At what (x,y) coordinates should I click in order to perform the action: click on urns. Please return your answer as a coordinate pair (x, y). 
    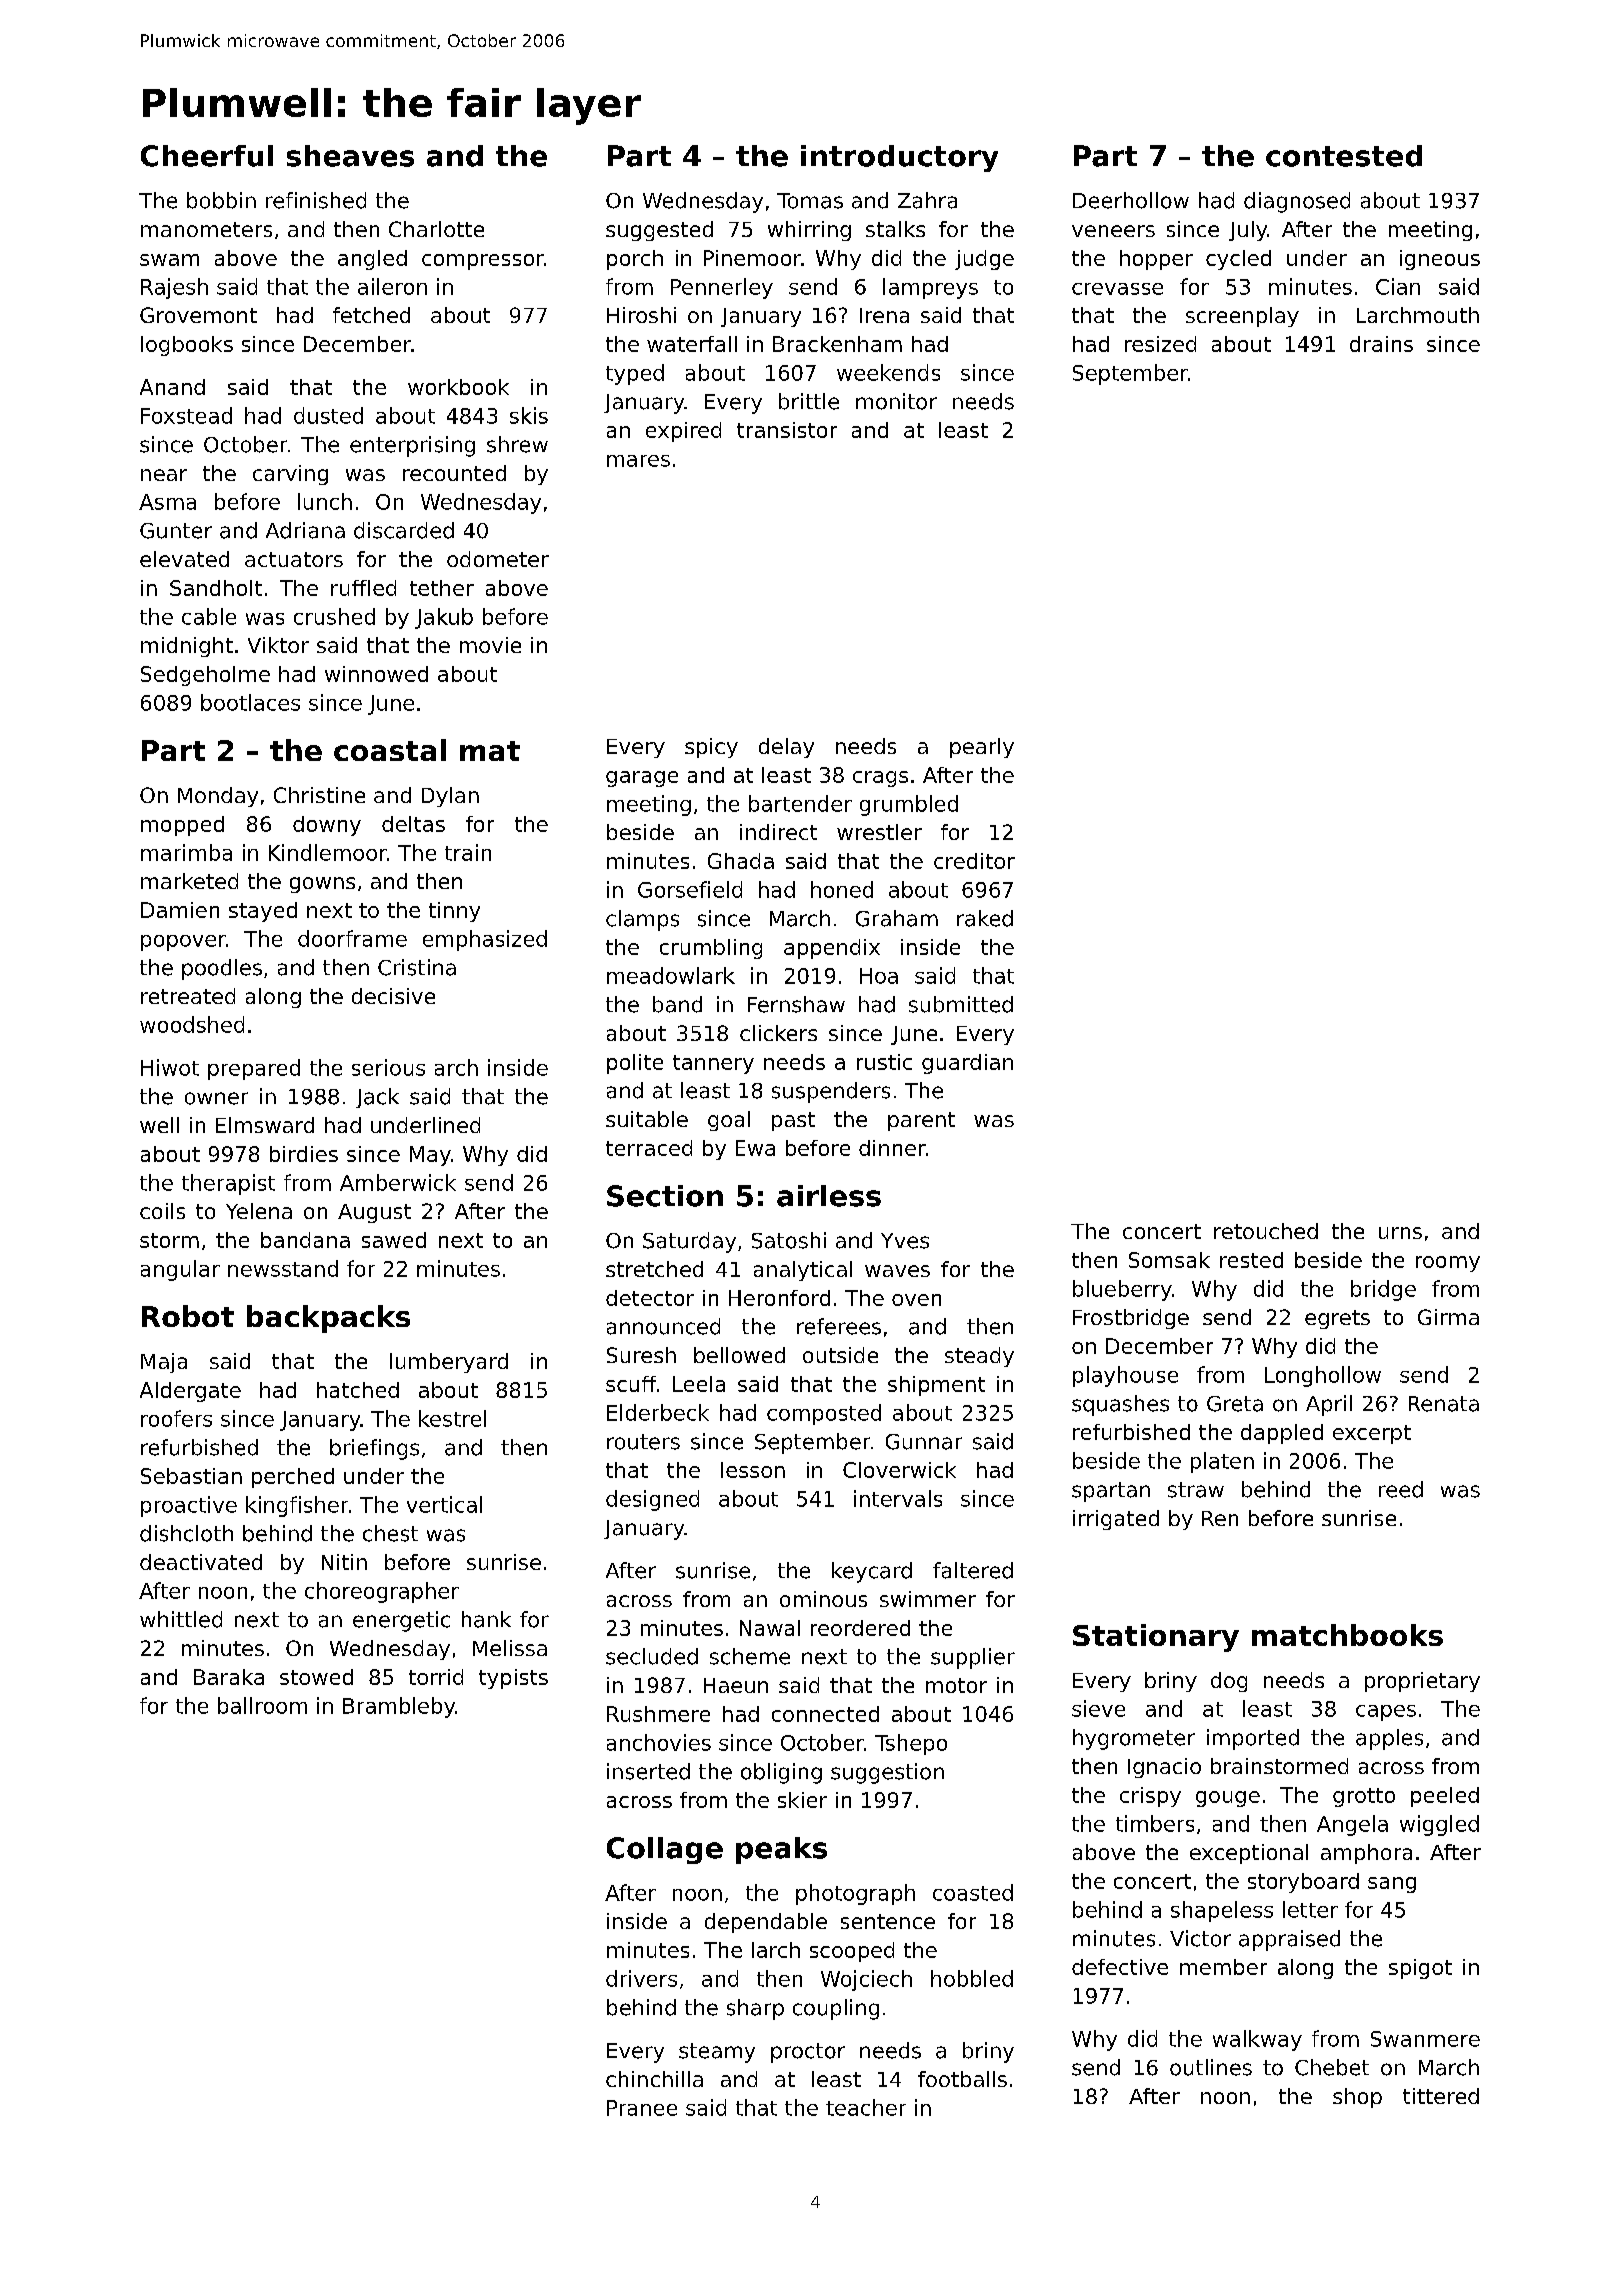
    Looking at the image, I should click on (1400, 1233).
